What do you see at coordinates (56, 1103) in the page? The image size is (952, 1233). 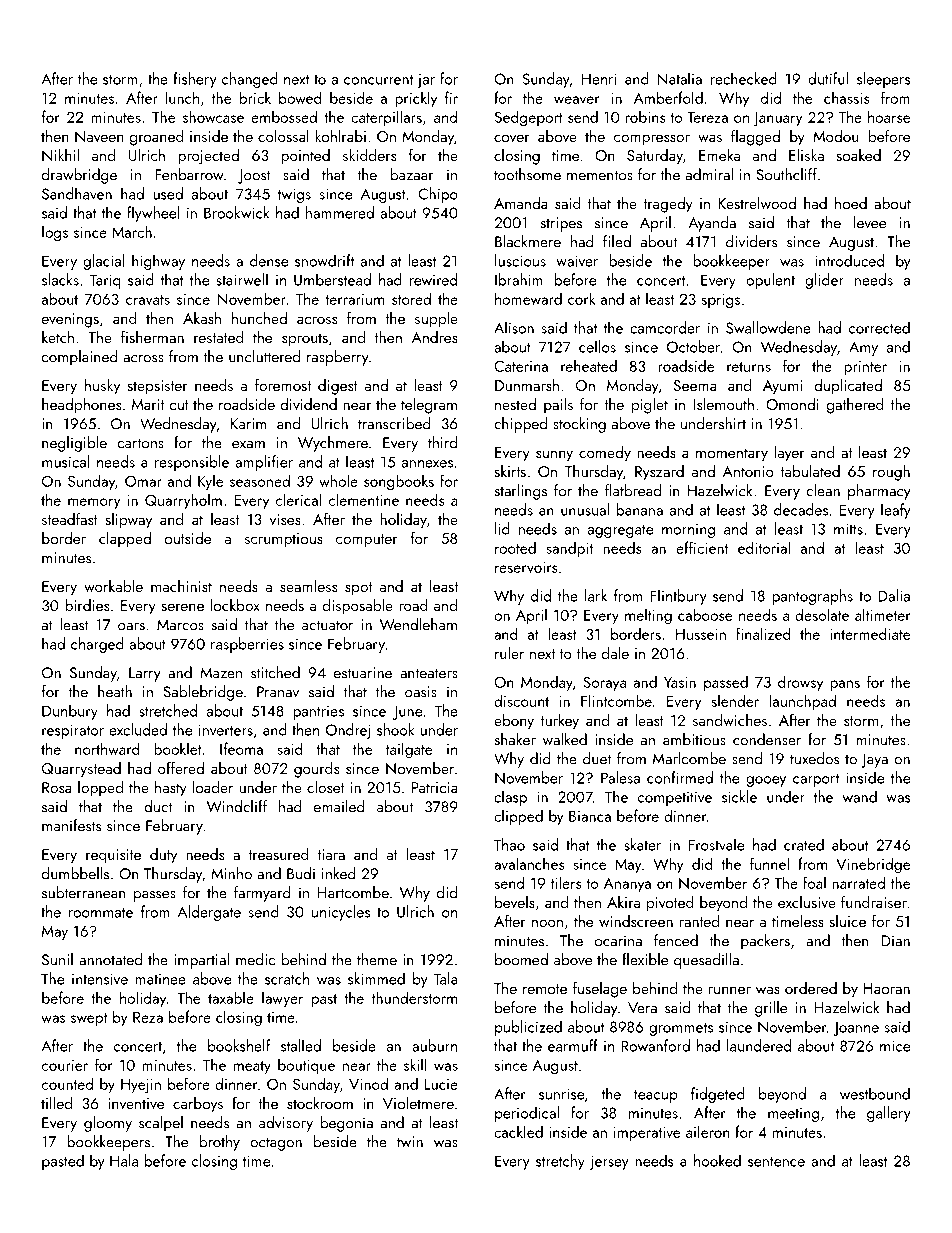 I see `tilled` at bounding box center [56, 1103].
